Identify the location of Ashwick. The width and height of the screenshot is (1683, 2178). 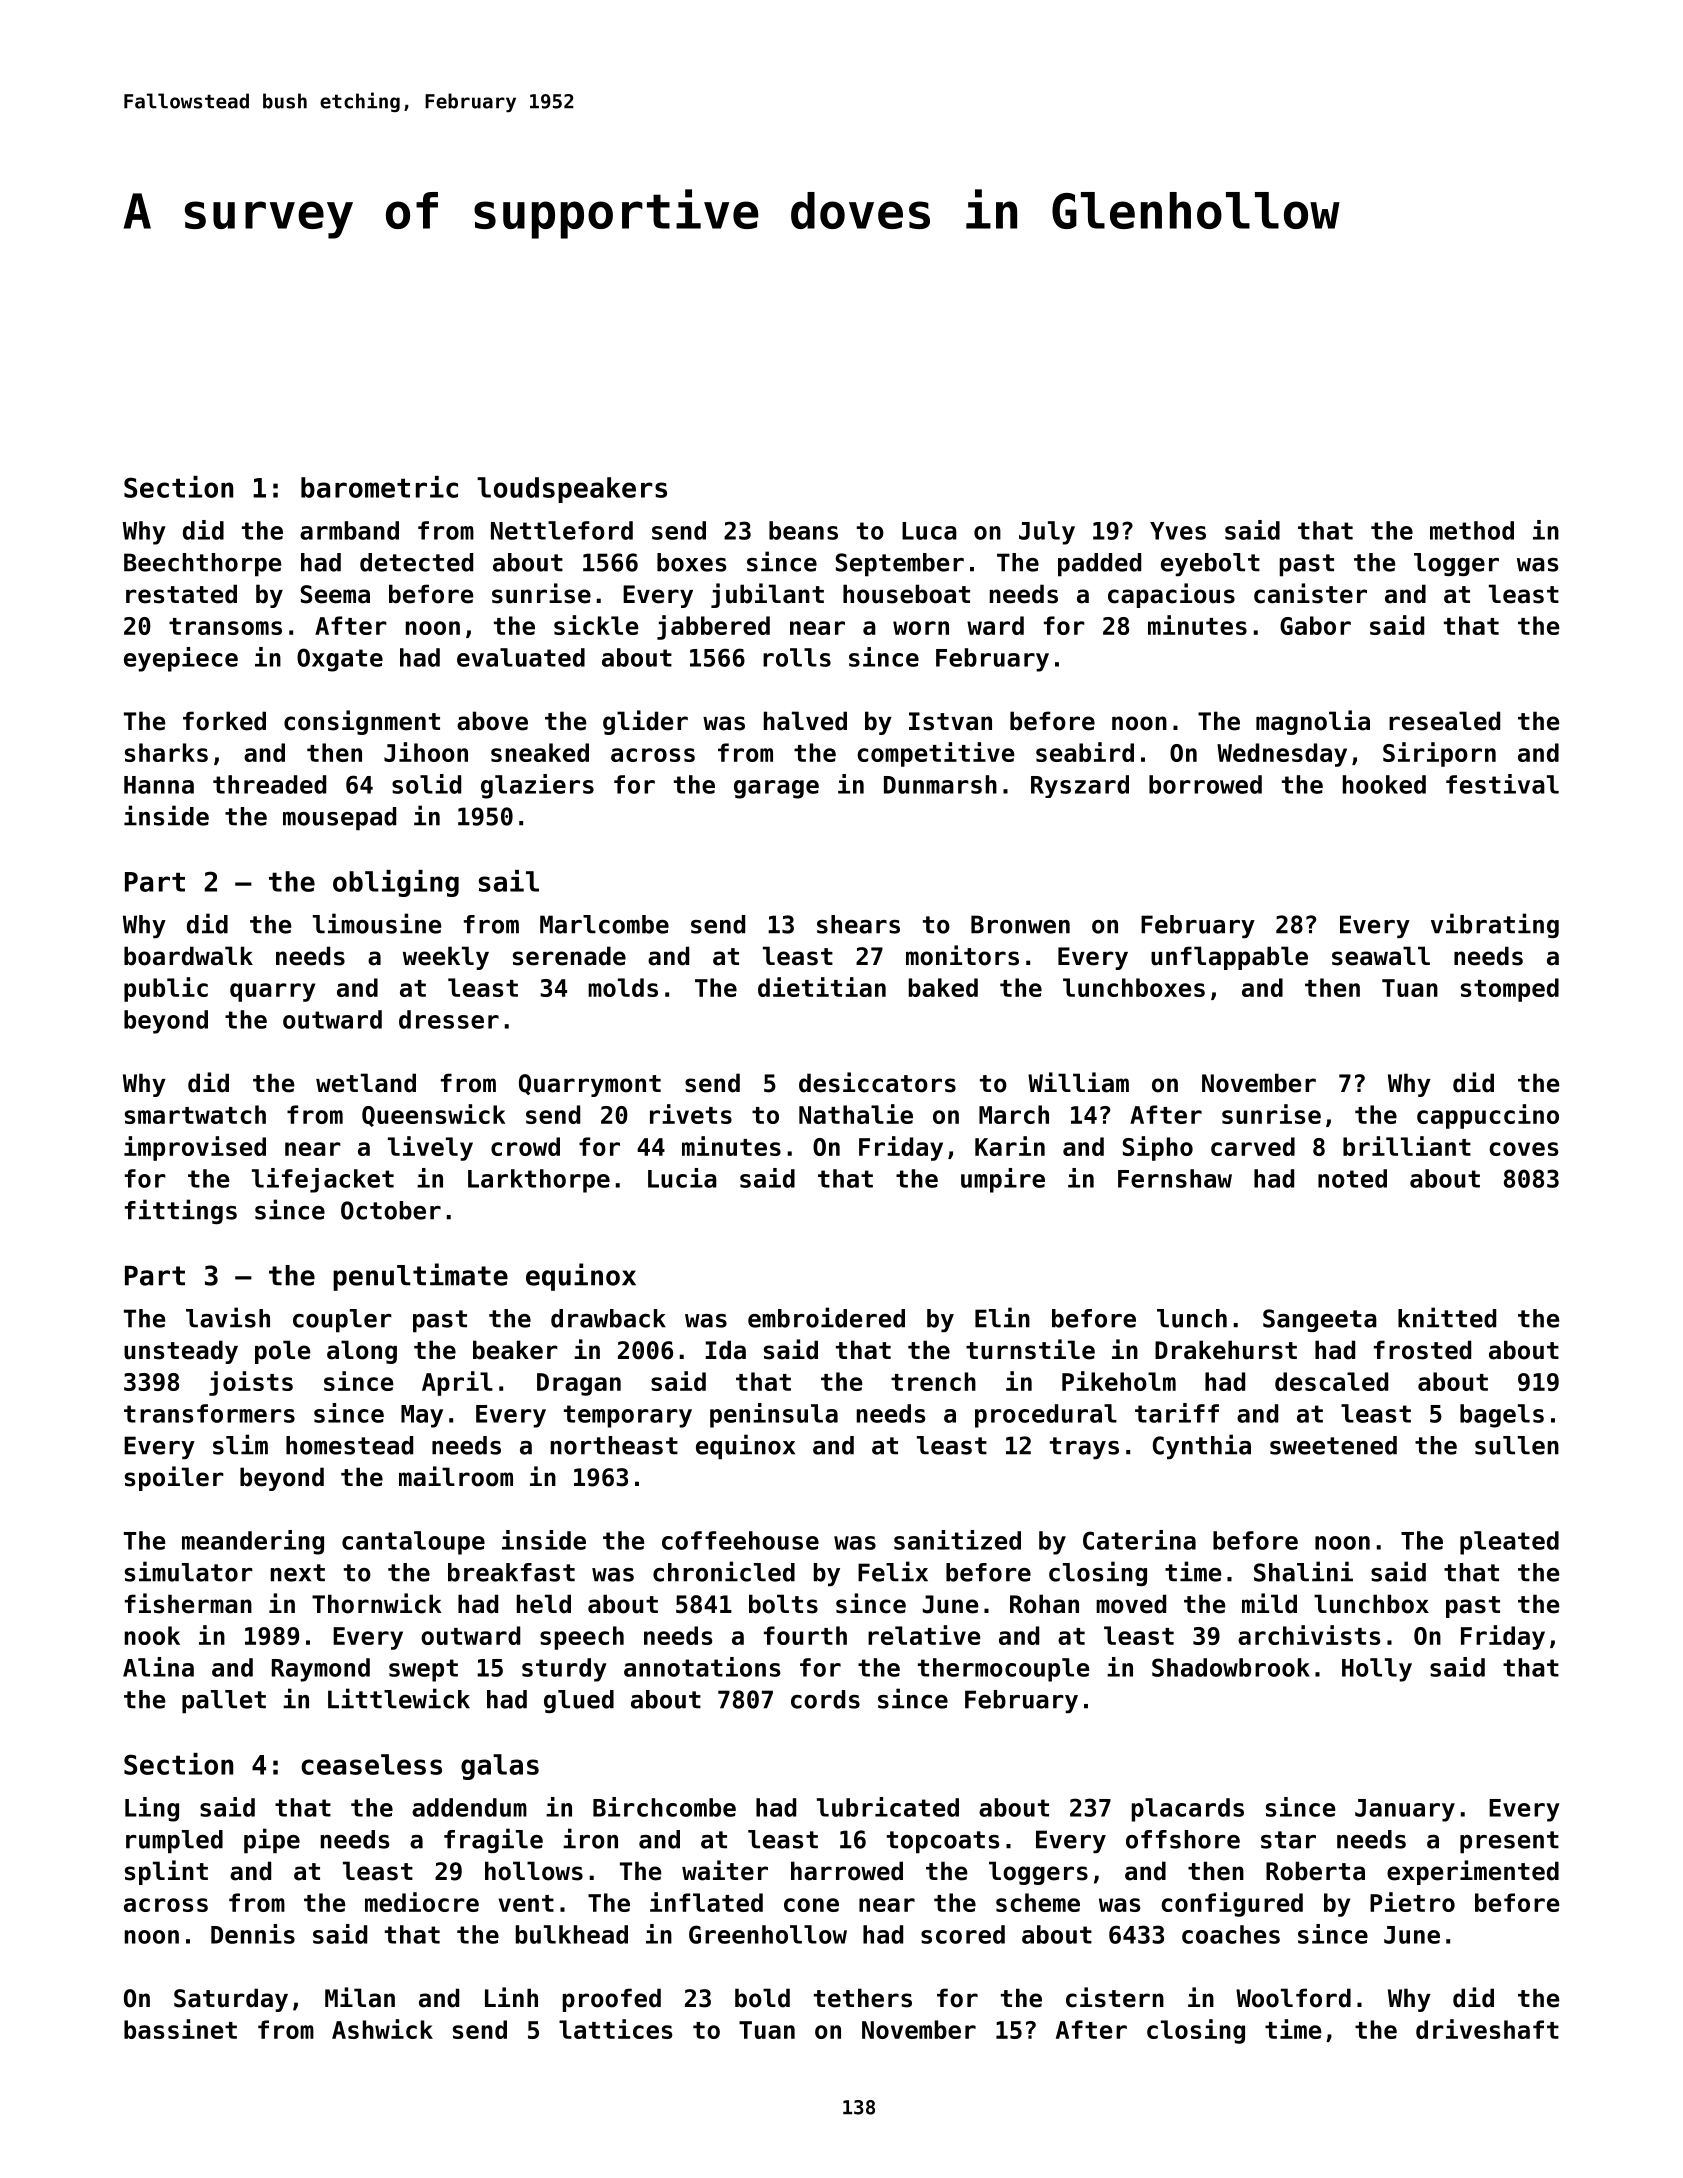
(382, 2029).
